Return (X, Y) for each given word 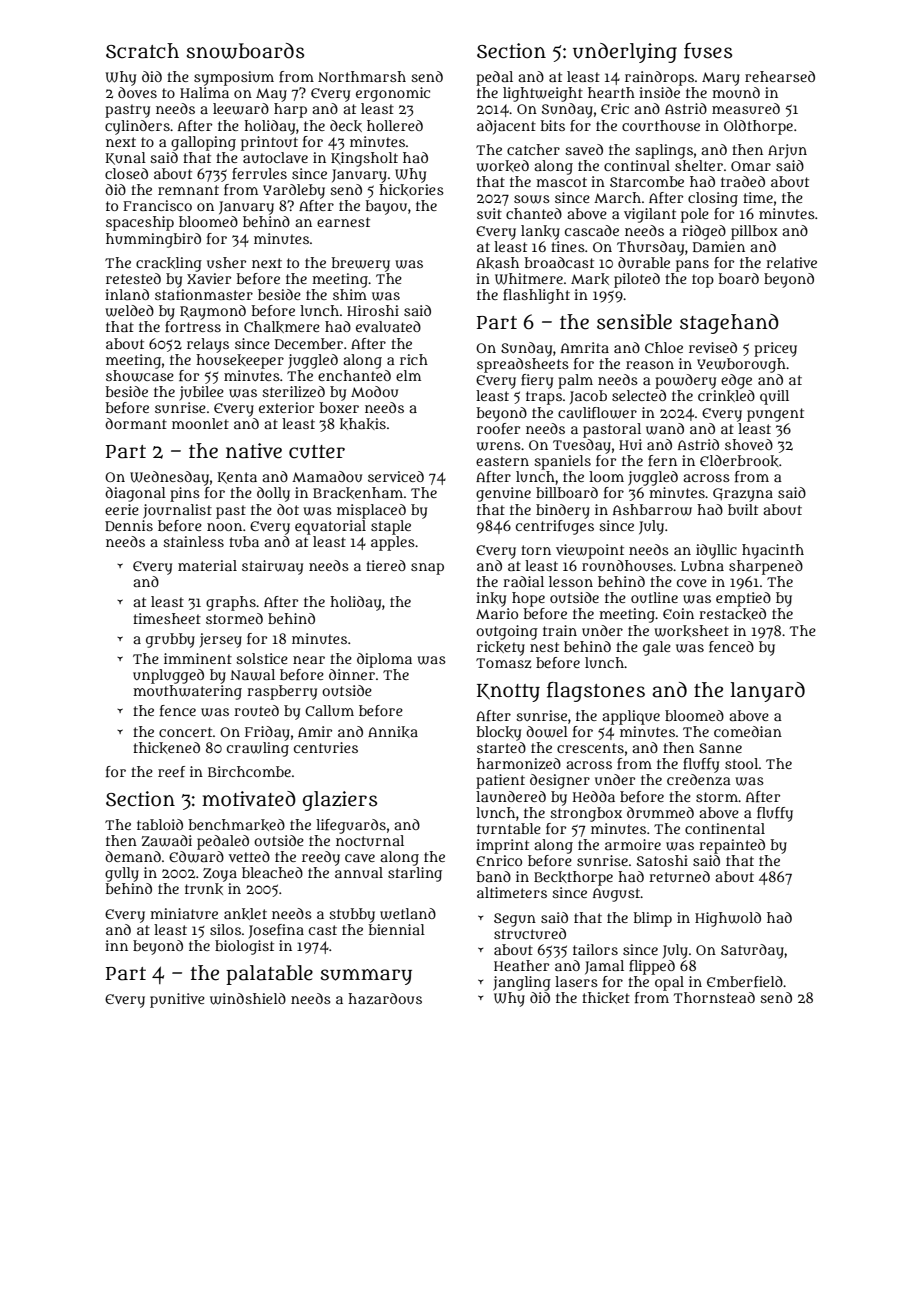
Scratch (142, 51)
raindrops (659, 78)
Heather (521, 965)
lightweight (543, 94)
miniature (184, 913)
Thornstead (714, 997)
